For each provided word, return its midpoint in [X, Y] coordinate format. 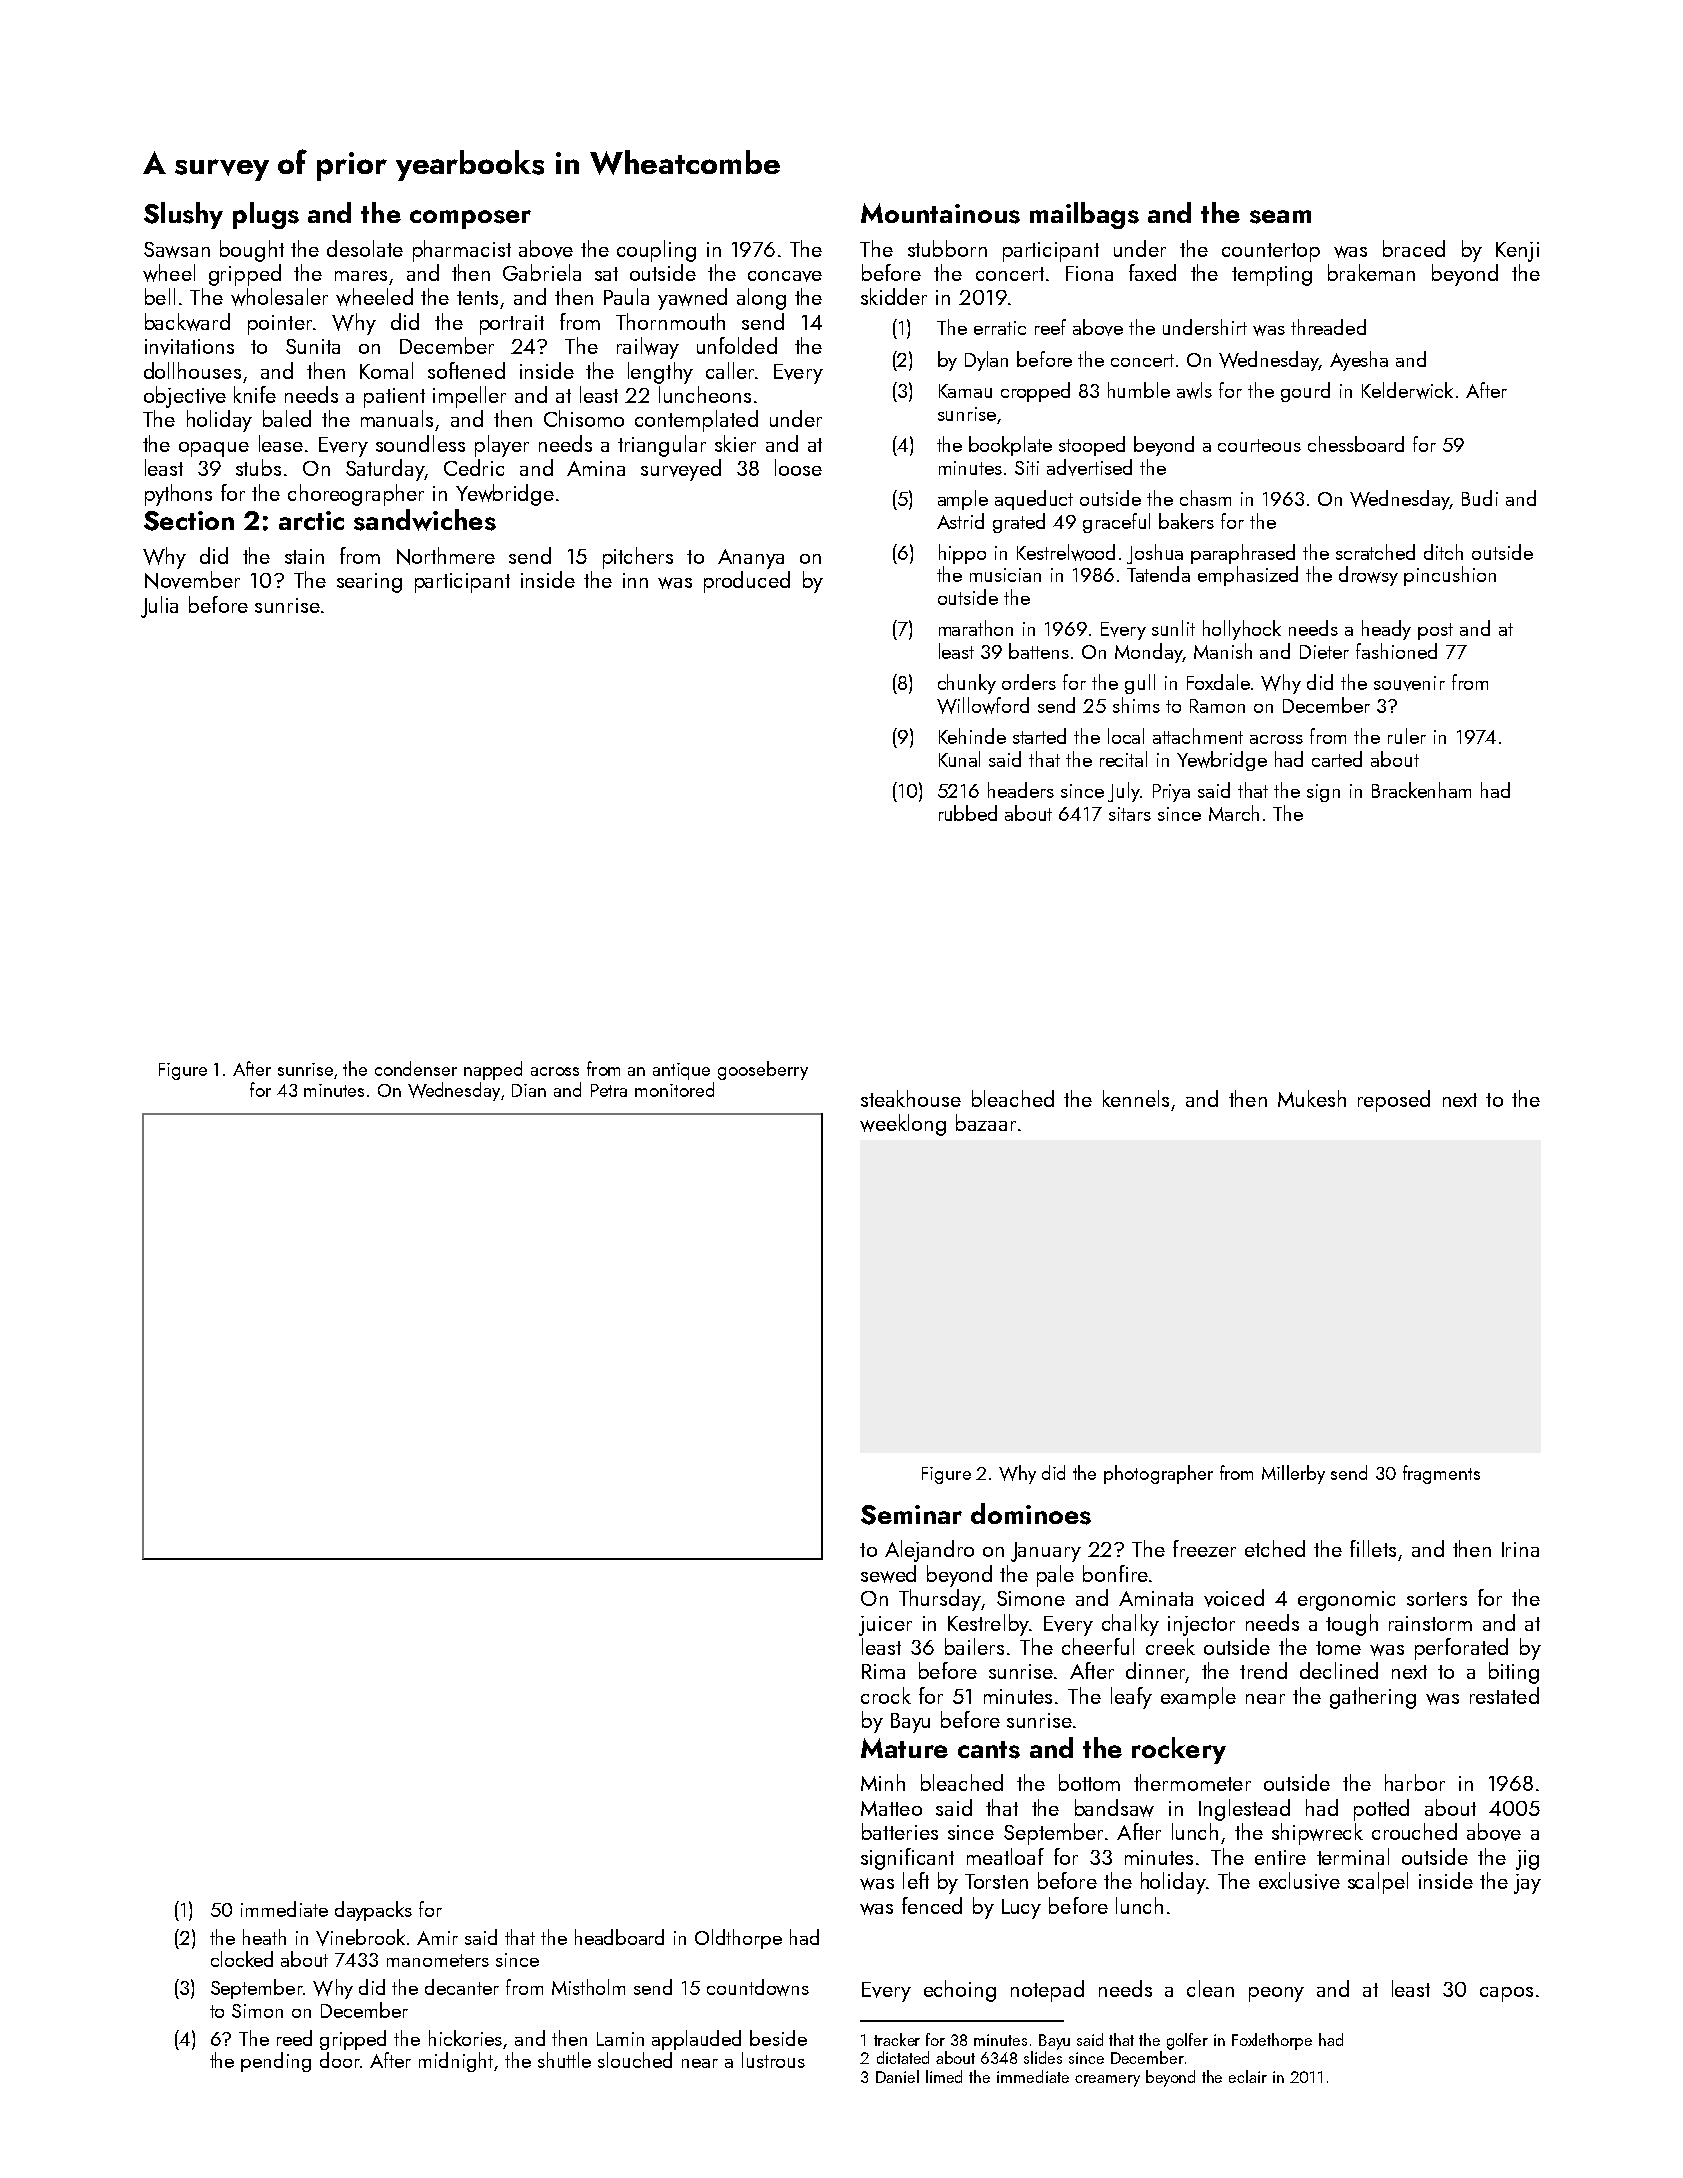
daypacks [373, 1911]
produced [747, 582]
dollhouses [192, 370]
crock [886, 1695]
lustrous [773, 2060]
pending [276, 2062]
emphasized [1248, 576]
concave [785, 276]
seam [1280, 217]
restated [1504, 1695]
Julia [159, 607]
